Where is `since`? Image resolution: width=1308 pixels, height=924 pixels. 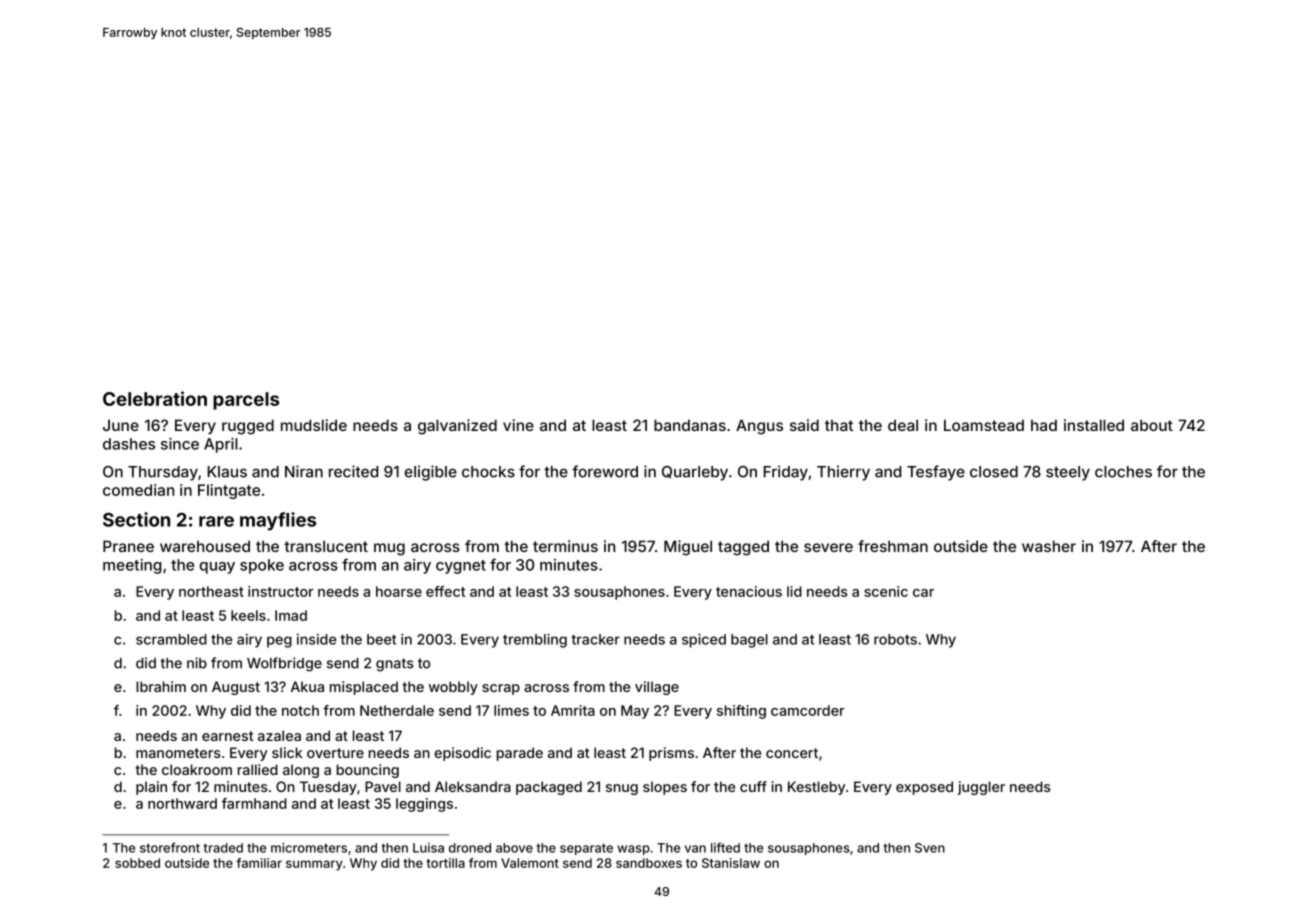
since is located at coordinates (180, 444).
